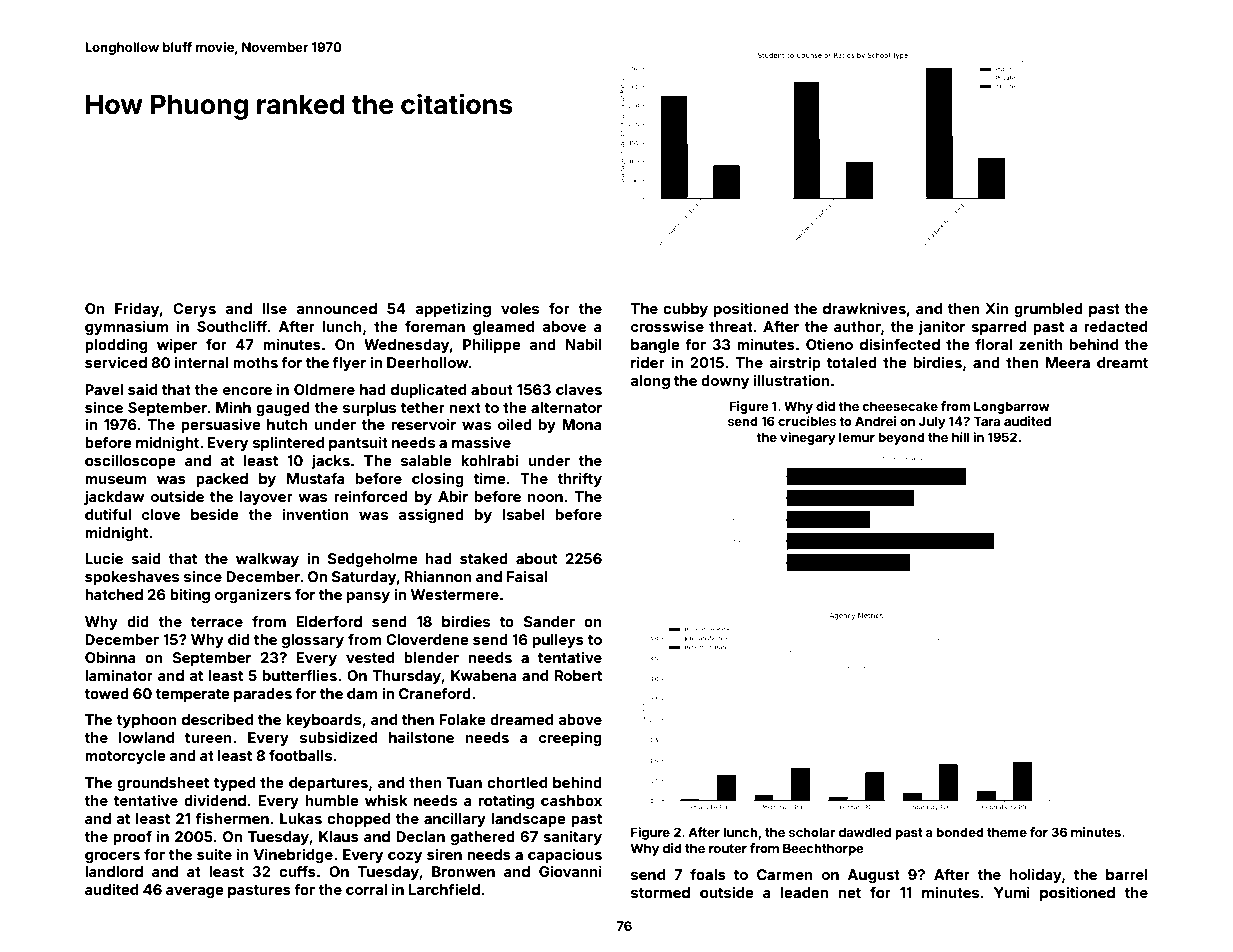 The height and width of the screenshot is (952, 1233). I want to click on Vinebridge, so click(293, 855).
